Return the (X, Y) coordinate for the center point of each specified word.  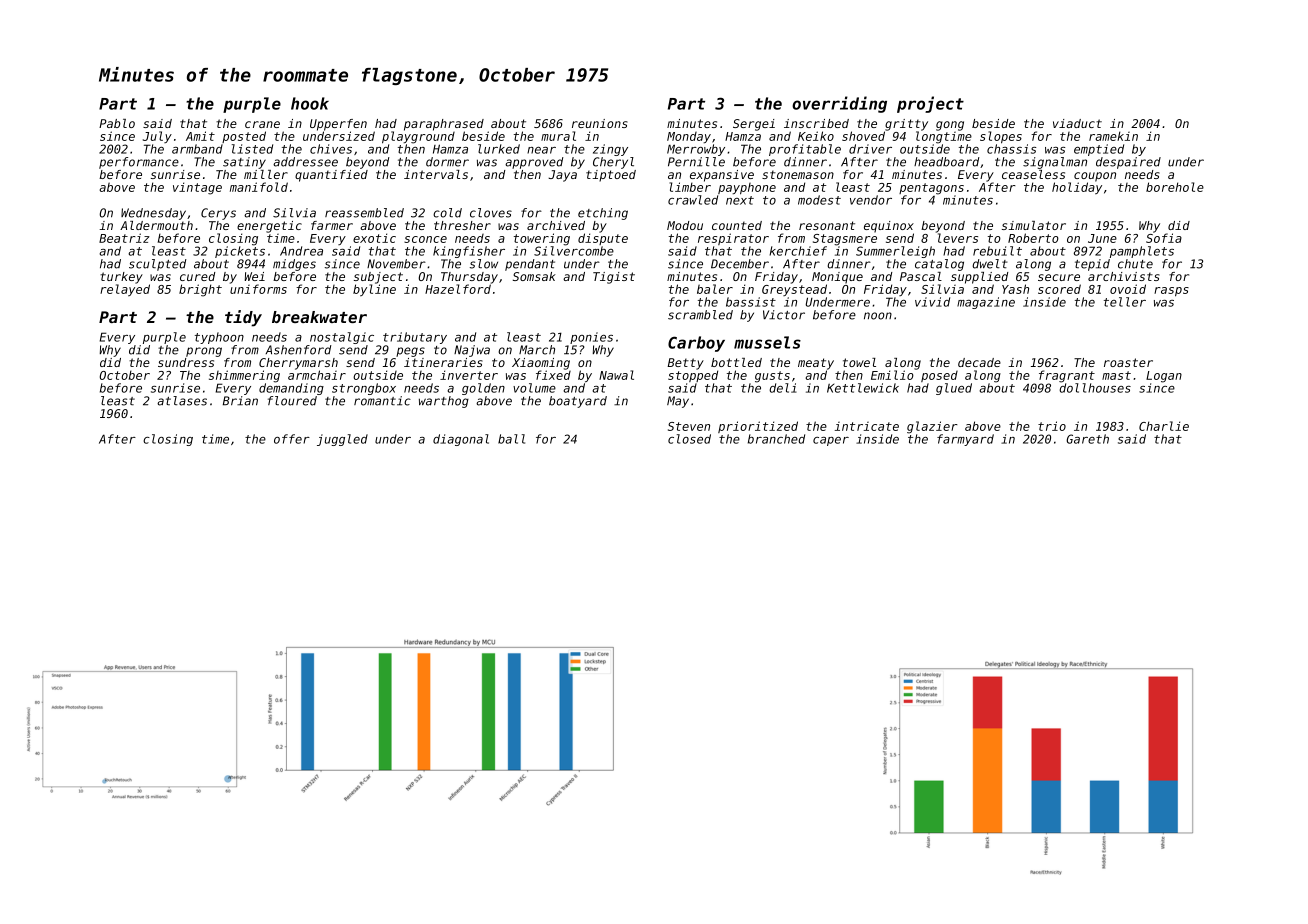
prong (204, 352)
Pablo (117, 123)
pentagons (931, 189)
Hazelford (458, 289)
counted (737, 225)
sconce (425, 239)
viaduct (1077, 123)
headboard (947, 162)
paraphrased (444, 125)
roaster (1128, 362)
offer (292, 439)
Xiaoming (541, 364)
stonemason (798, 174)
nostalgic (342, 338)
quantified (331, 176)
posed (939, 376)
